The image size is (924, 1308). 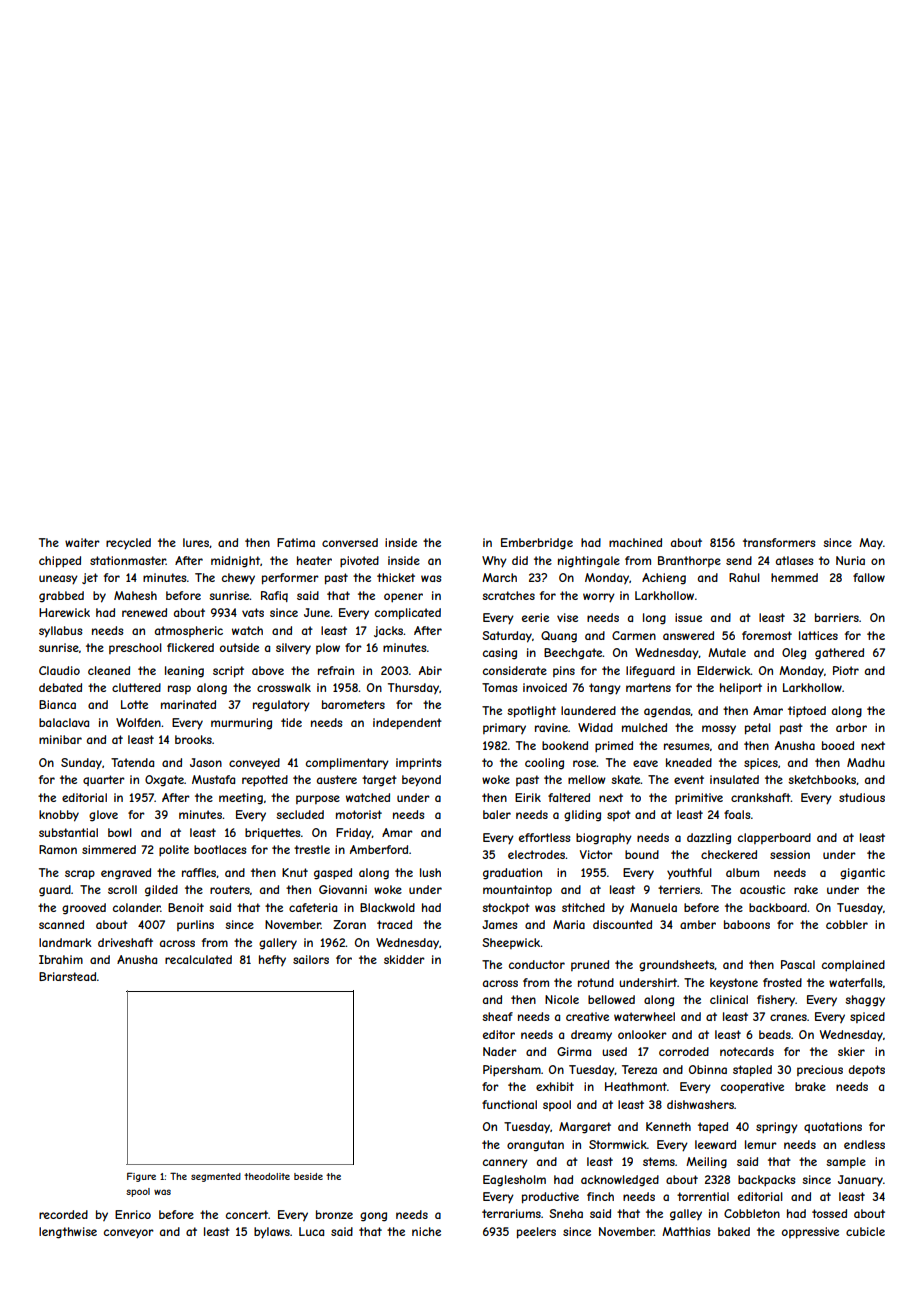 What do you see at coordinates (196, 542) in the page?
I see `lures` at bounding box center [196, 542].
